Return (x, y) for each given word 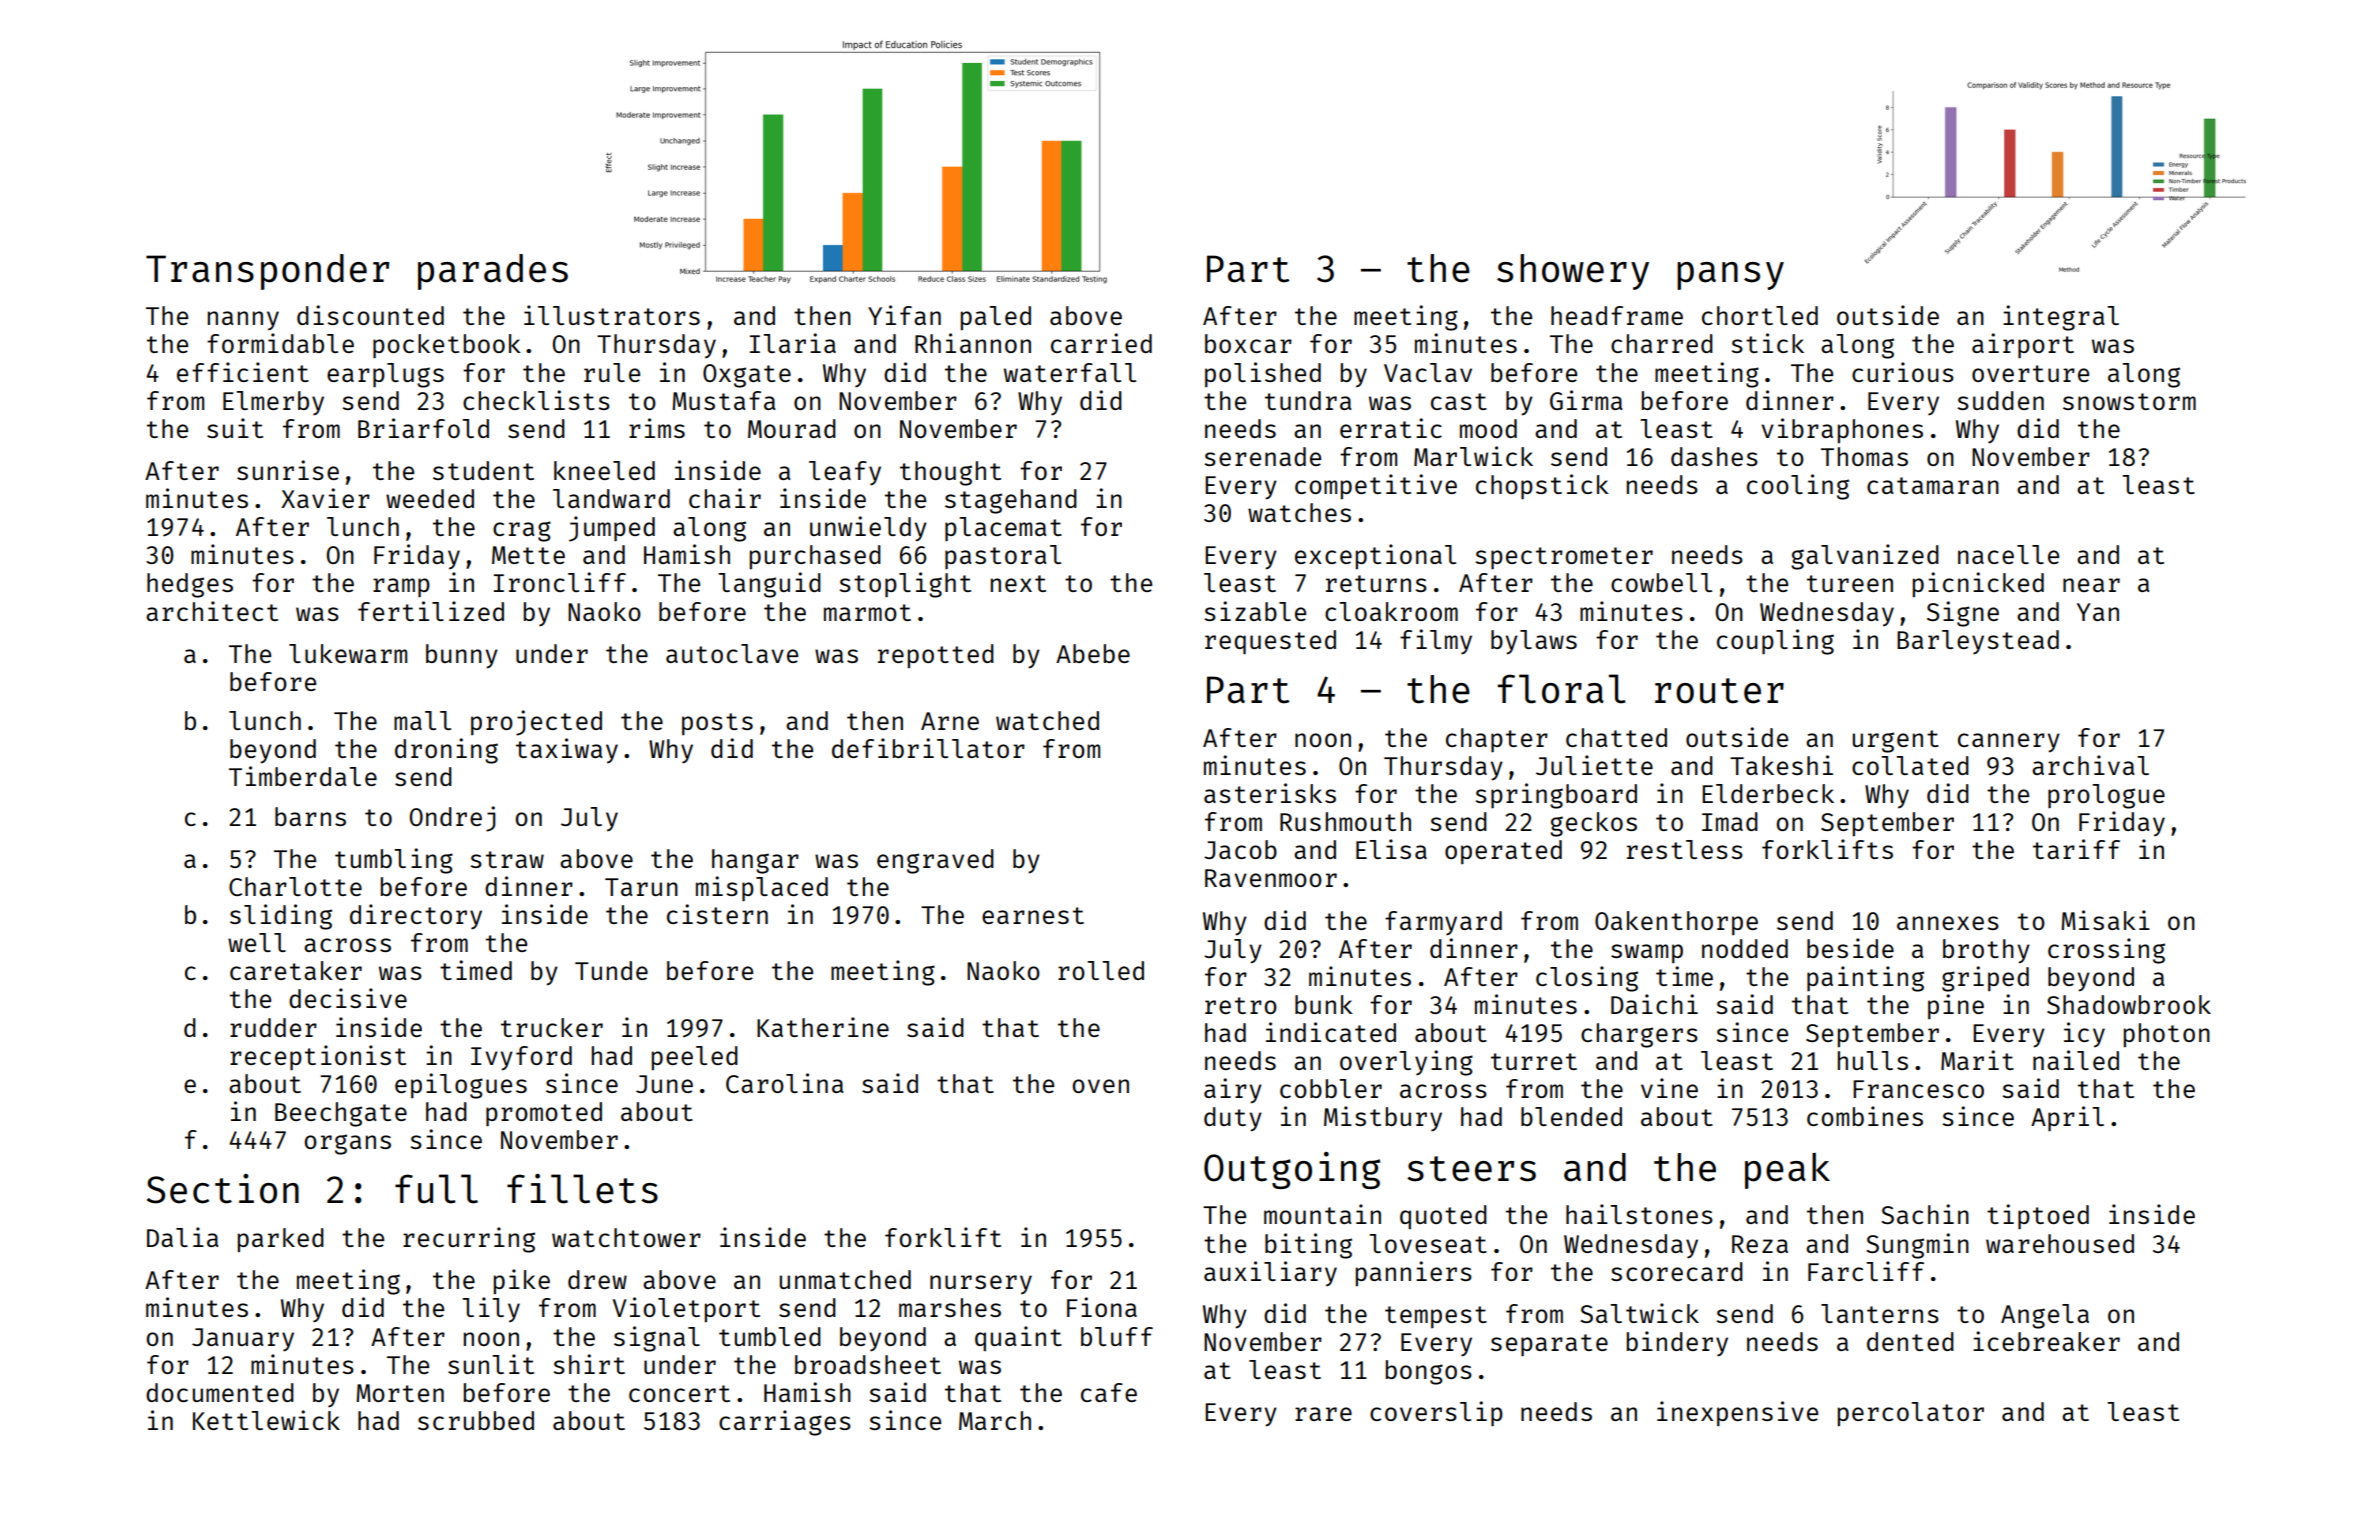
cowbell (1661, 582)
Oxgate (747, 376)
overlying (1406, 1063)
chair (725, 498)
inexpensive (1737, 1413)
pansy (1730, 276)
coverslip (1436, 1413)
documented (220, 1392)
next (1018, 583)
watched (1047, 720)
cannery (2009, 743)
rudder (273, 1027)
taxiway (567, 751)
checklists (536, 400)
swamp (1647, 953)
